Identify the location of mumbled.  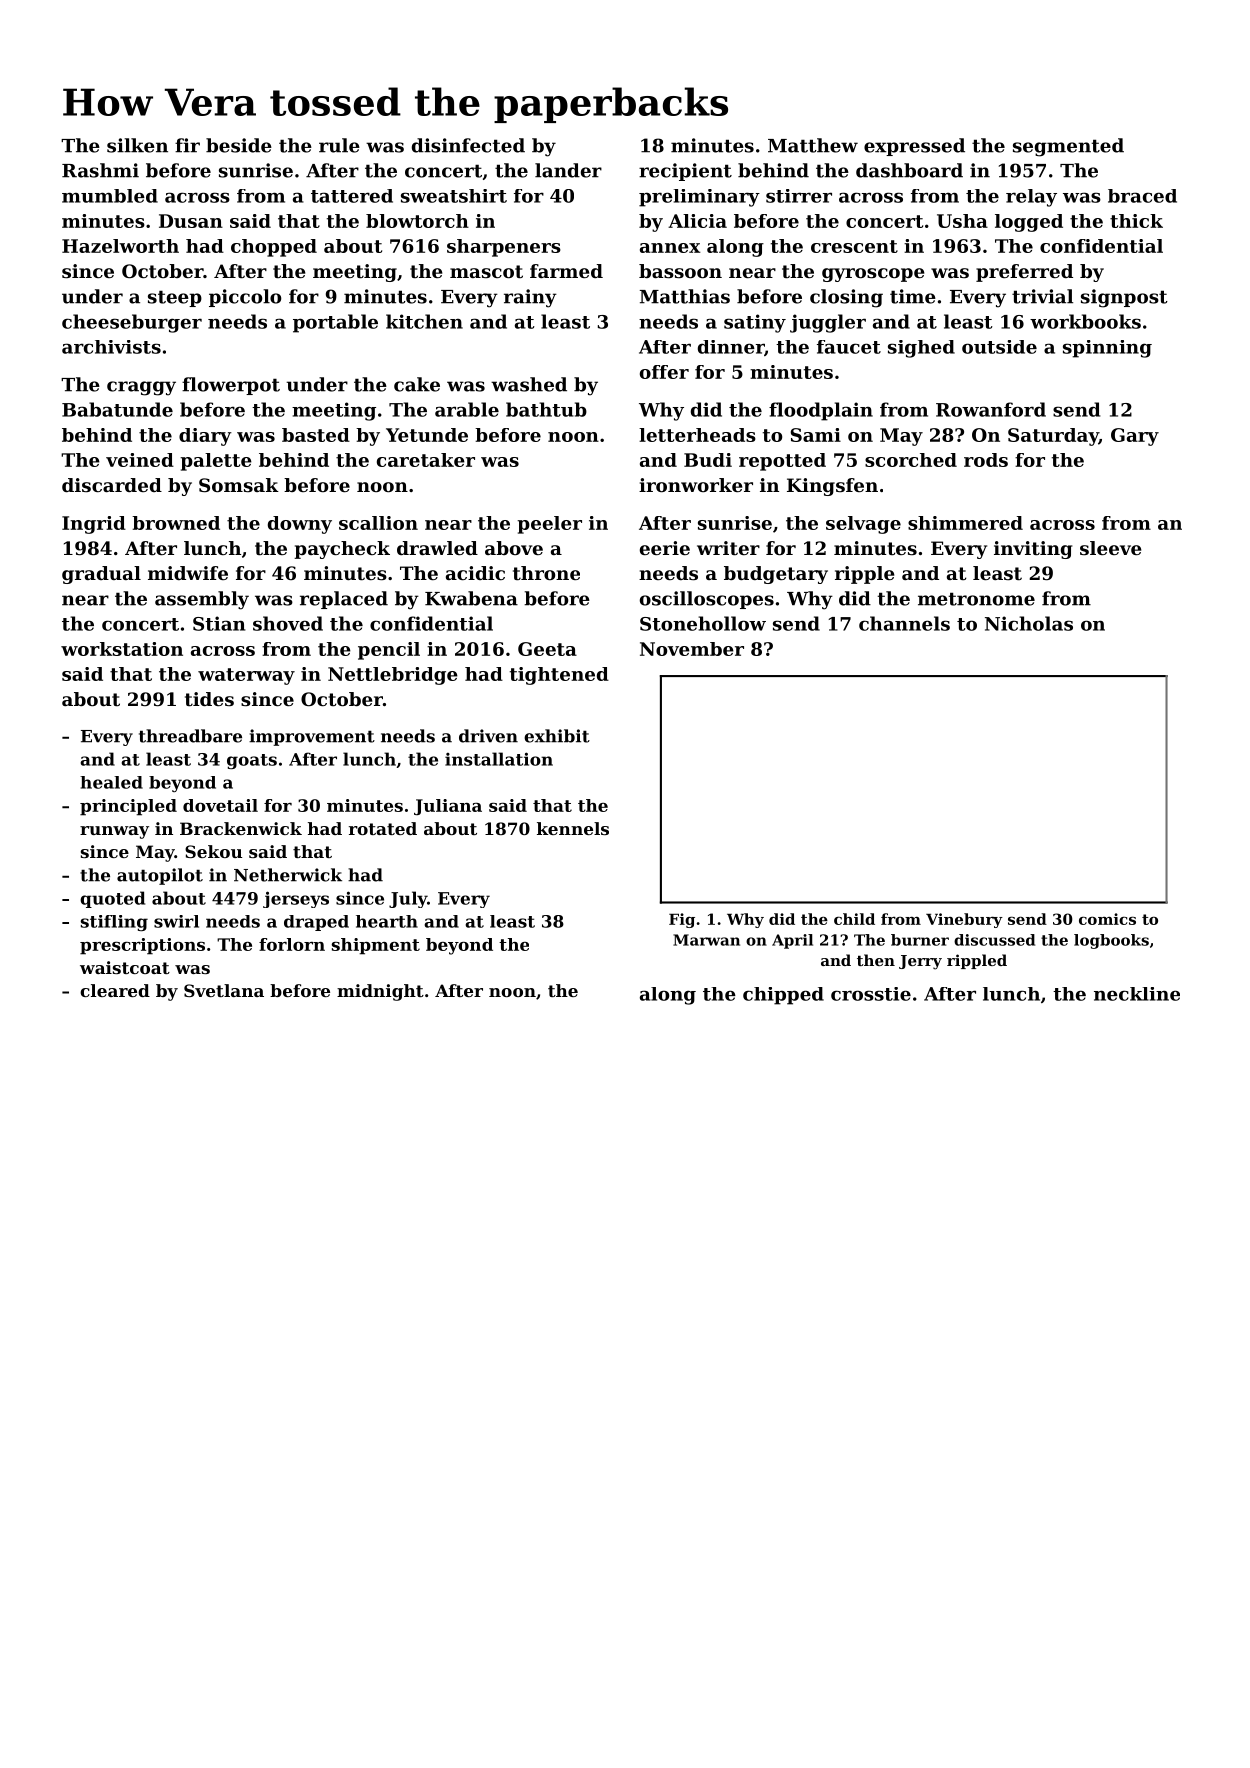
(110, 196).
